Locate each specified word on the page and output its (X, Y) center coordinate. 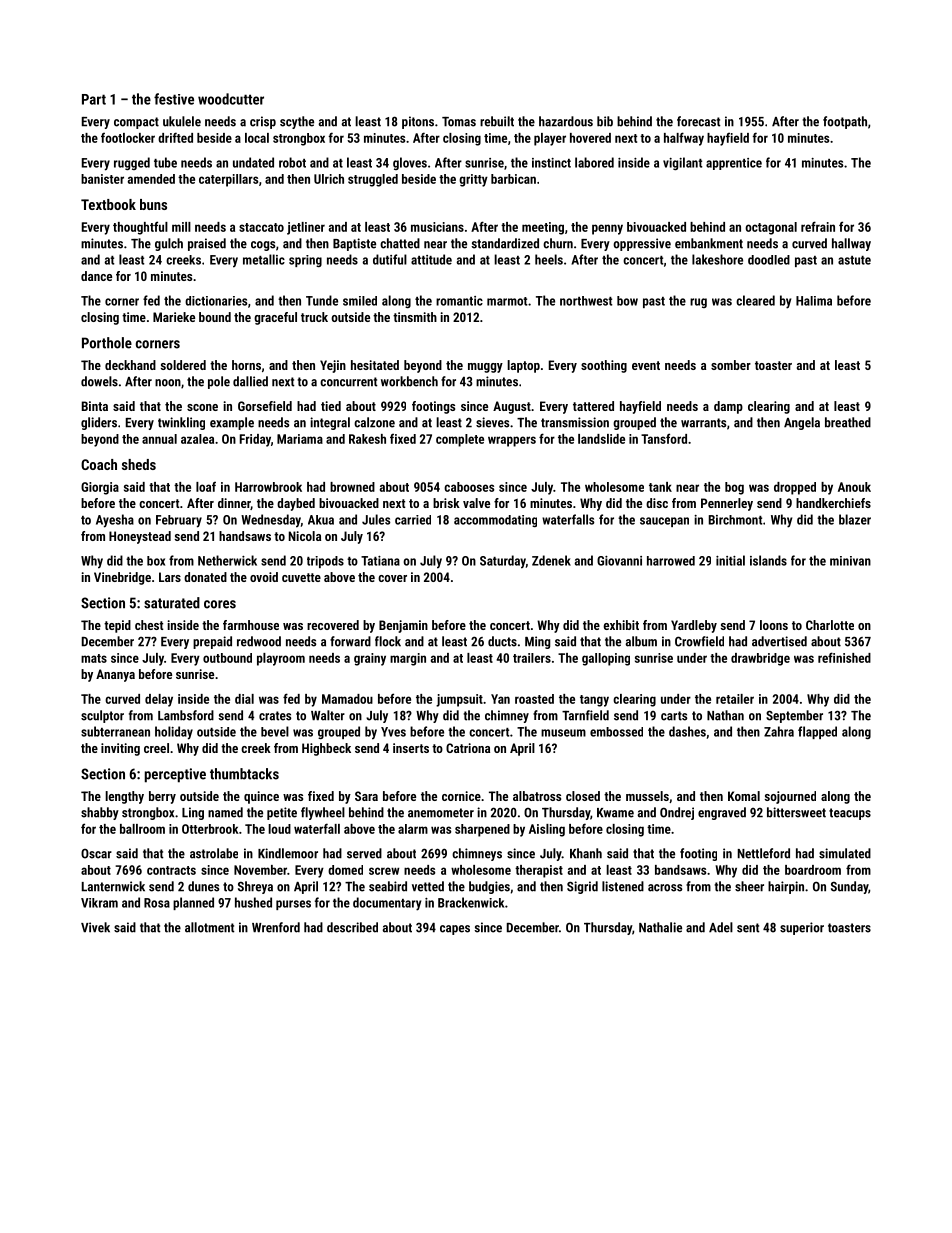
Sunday (849, 887)
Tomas (459, 121)
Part (94, 99)
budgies (489, 887)
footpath (845, 122)
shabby (100, 813)
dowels (99, 381)
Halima (814, 301)
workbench (409, 381)
